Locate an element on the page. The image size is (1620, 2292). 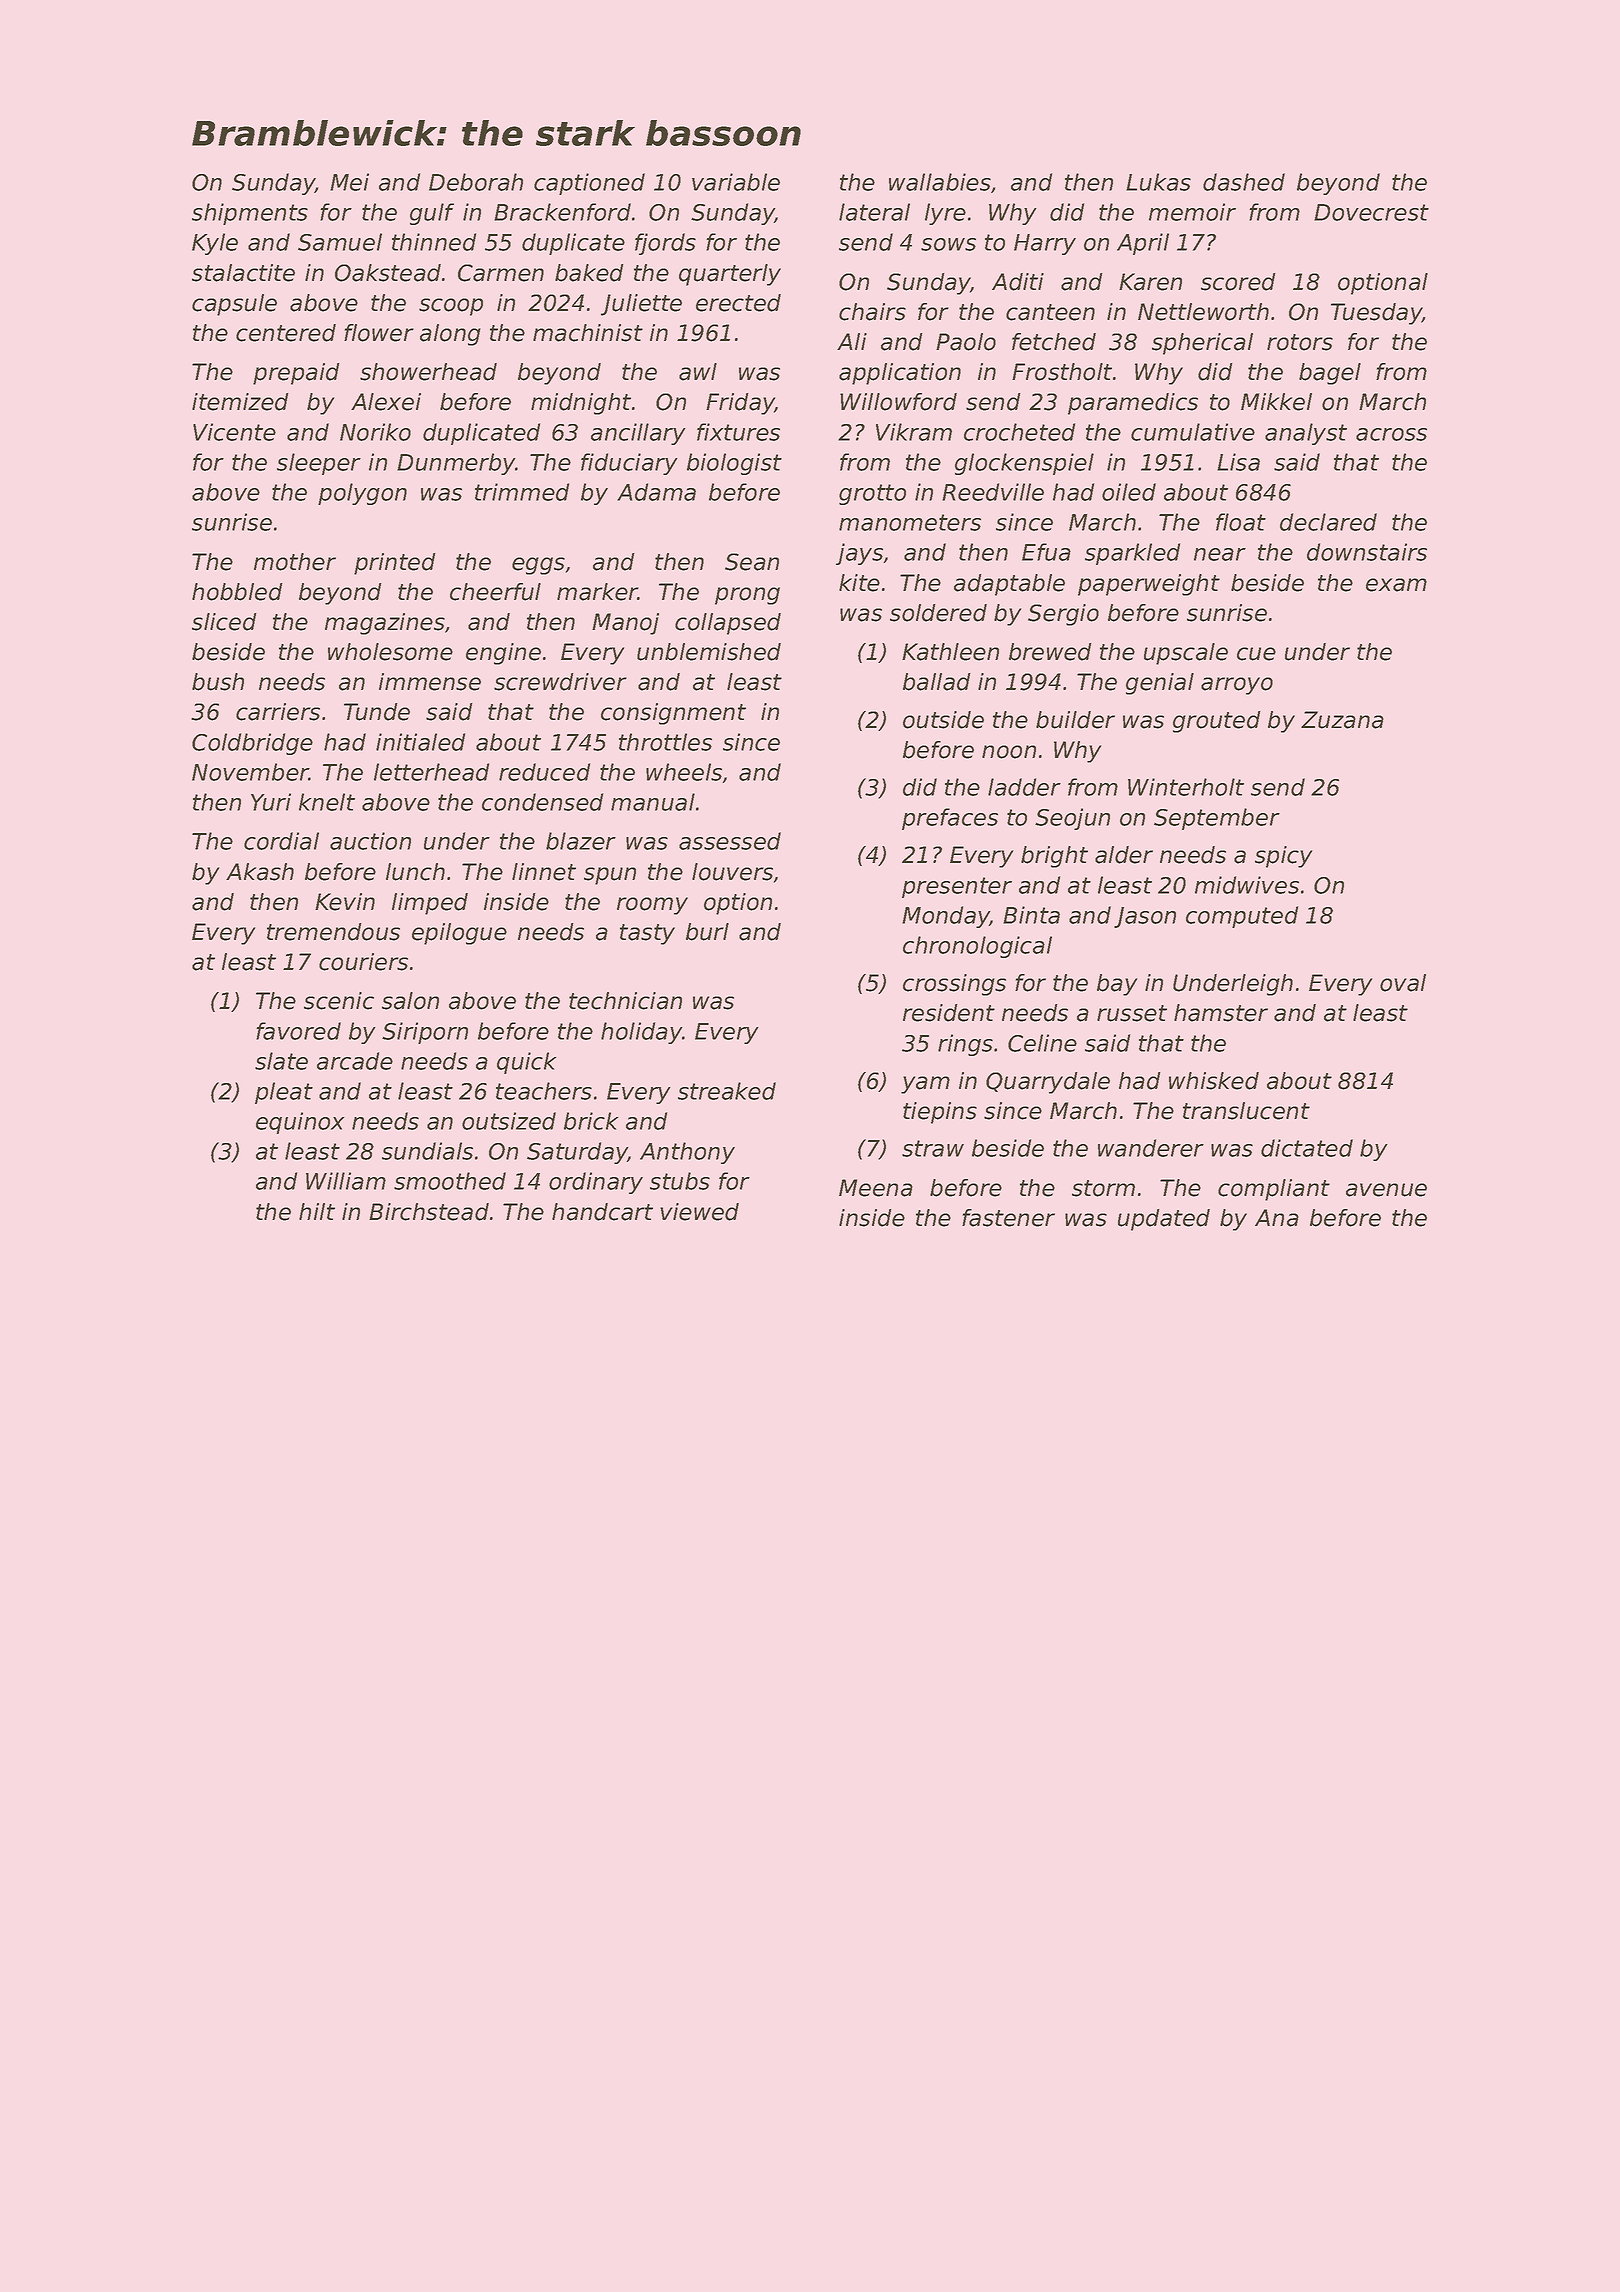
capsule is located at coordinates (234, 305).
